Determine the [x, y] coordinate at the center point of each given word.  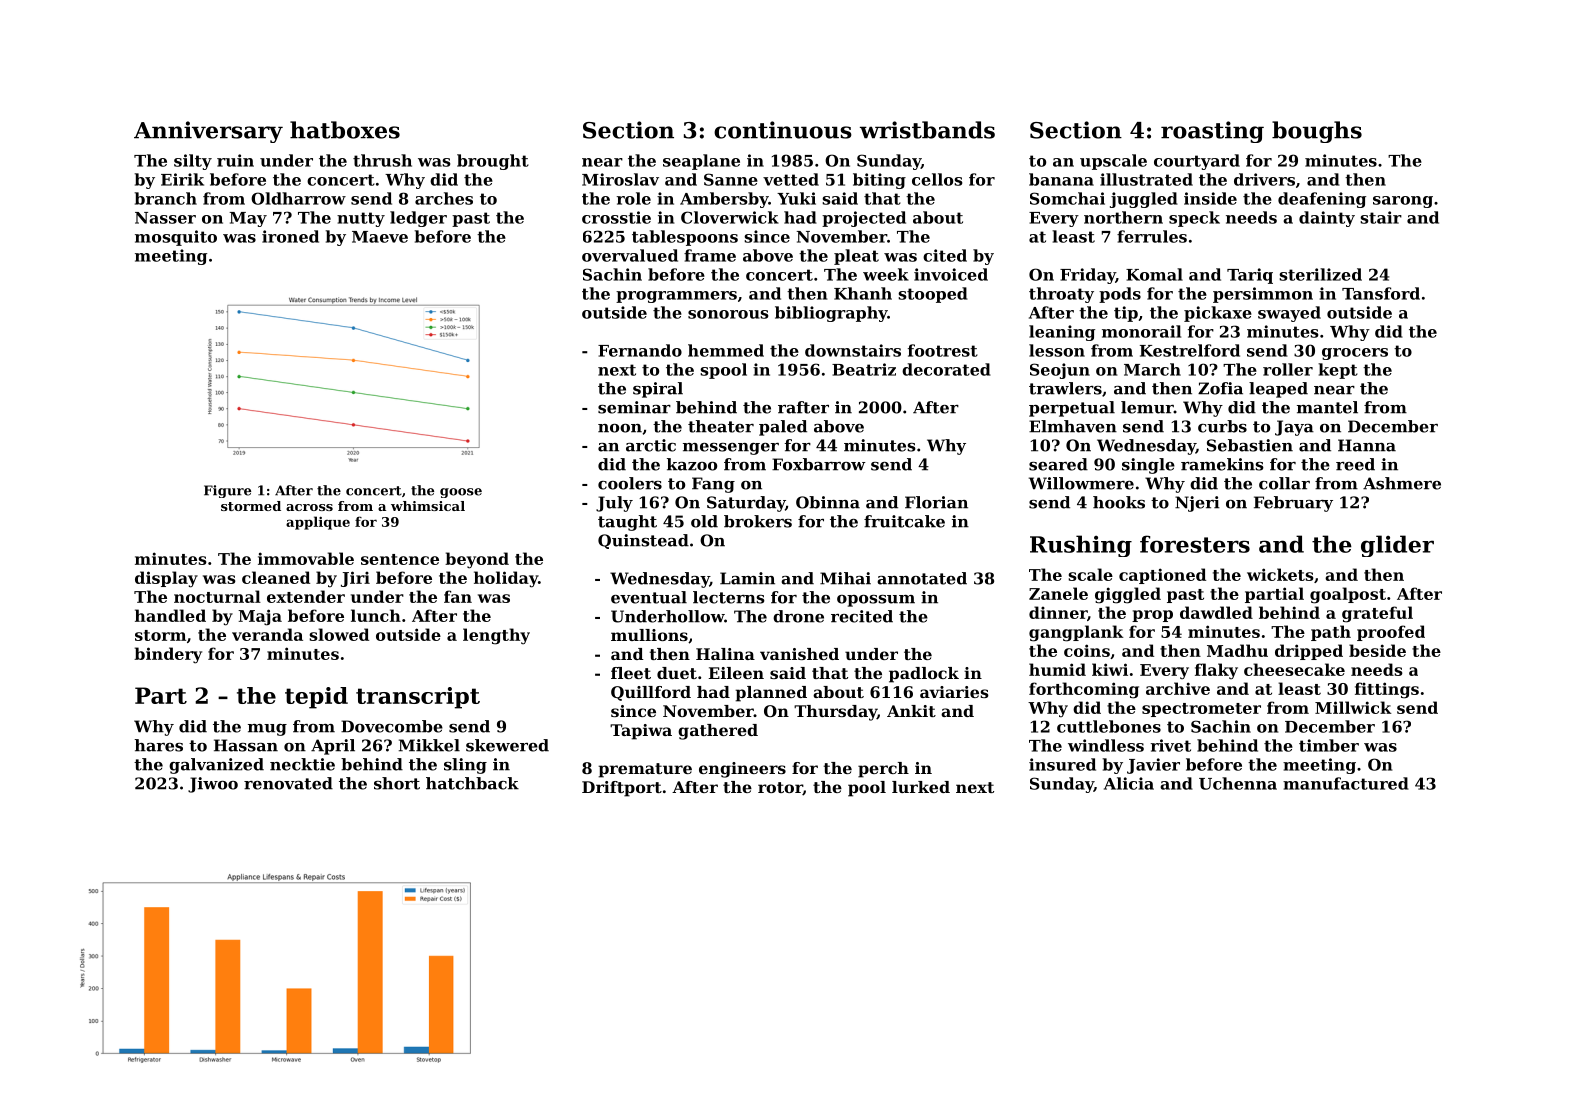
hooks [1119, 502]
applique [318, 523]
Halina [725, 654]
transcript [418, 698]
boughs [1317, 132]
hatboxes [345, 130]
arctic [651, 445]
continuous [783, 130]
